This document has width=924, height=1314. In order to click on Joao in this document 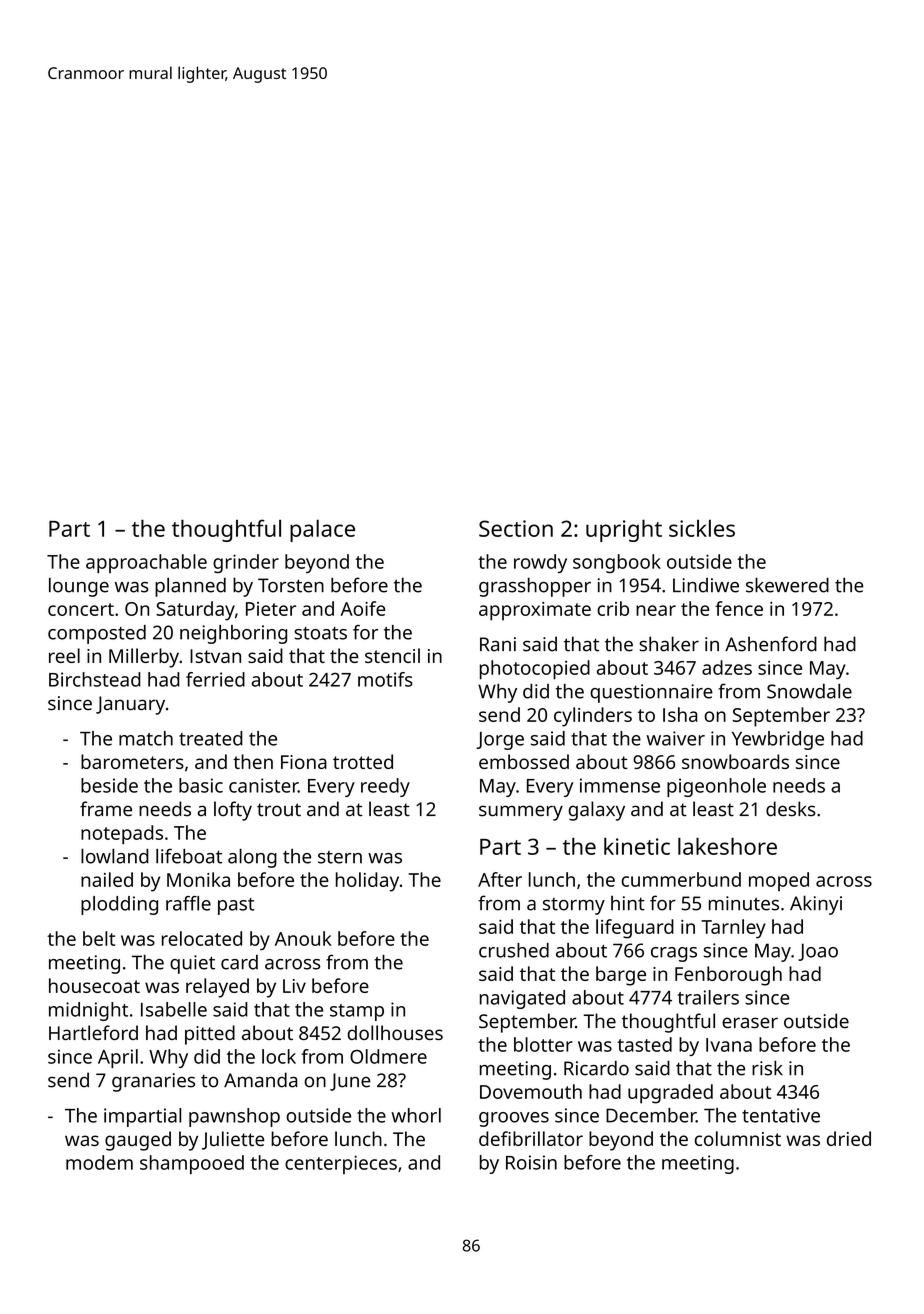, I will do `click(818, 952)`.
